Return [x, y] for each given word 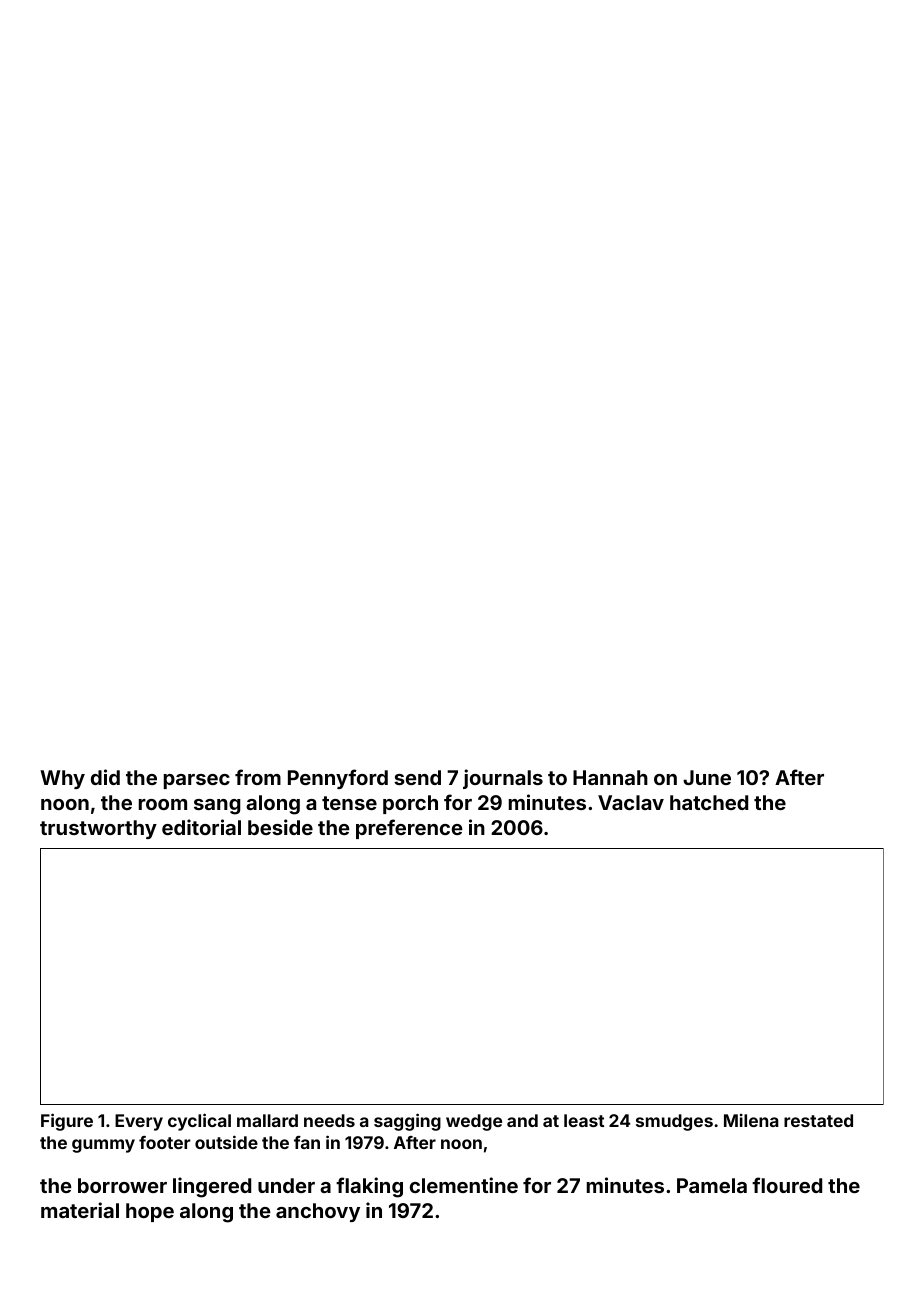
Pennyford [338, 779]
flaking [369, 1187]
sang [217, 807]
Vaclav [631, 802]
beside [280, 827]
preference [409, 829]
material [80, 1210]
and [522, 1120]
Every [139, 1122]
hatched [709, 802]
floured [787, 1185]
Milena [751, 1120]
